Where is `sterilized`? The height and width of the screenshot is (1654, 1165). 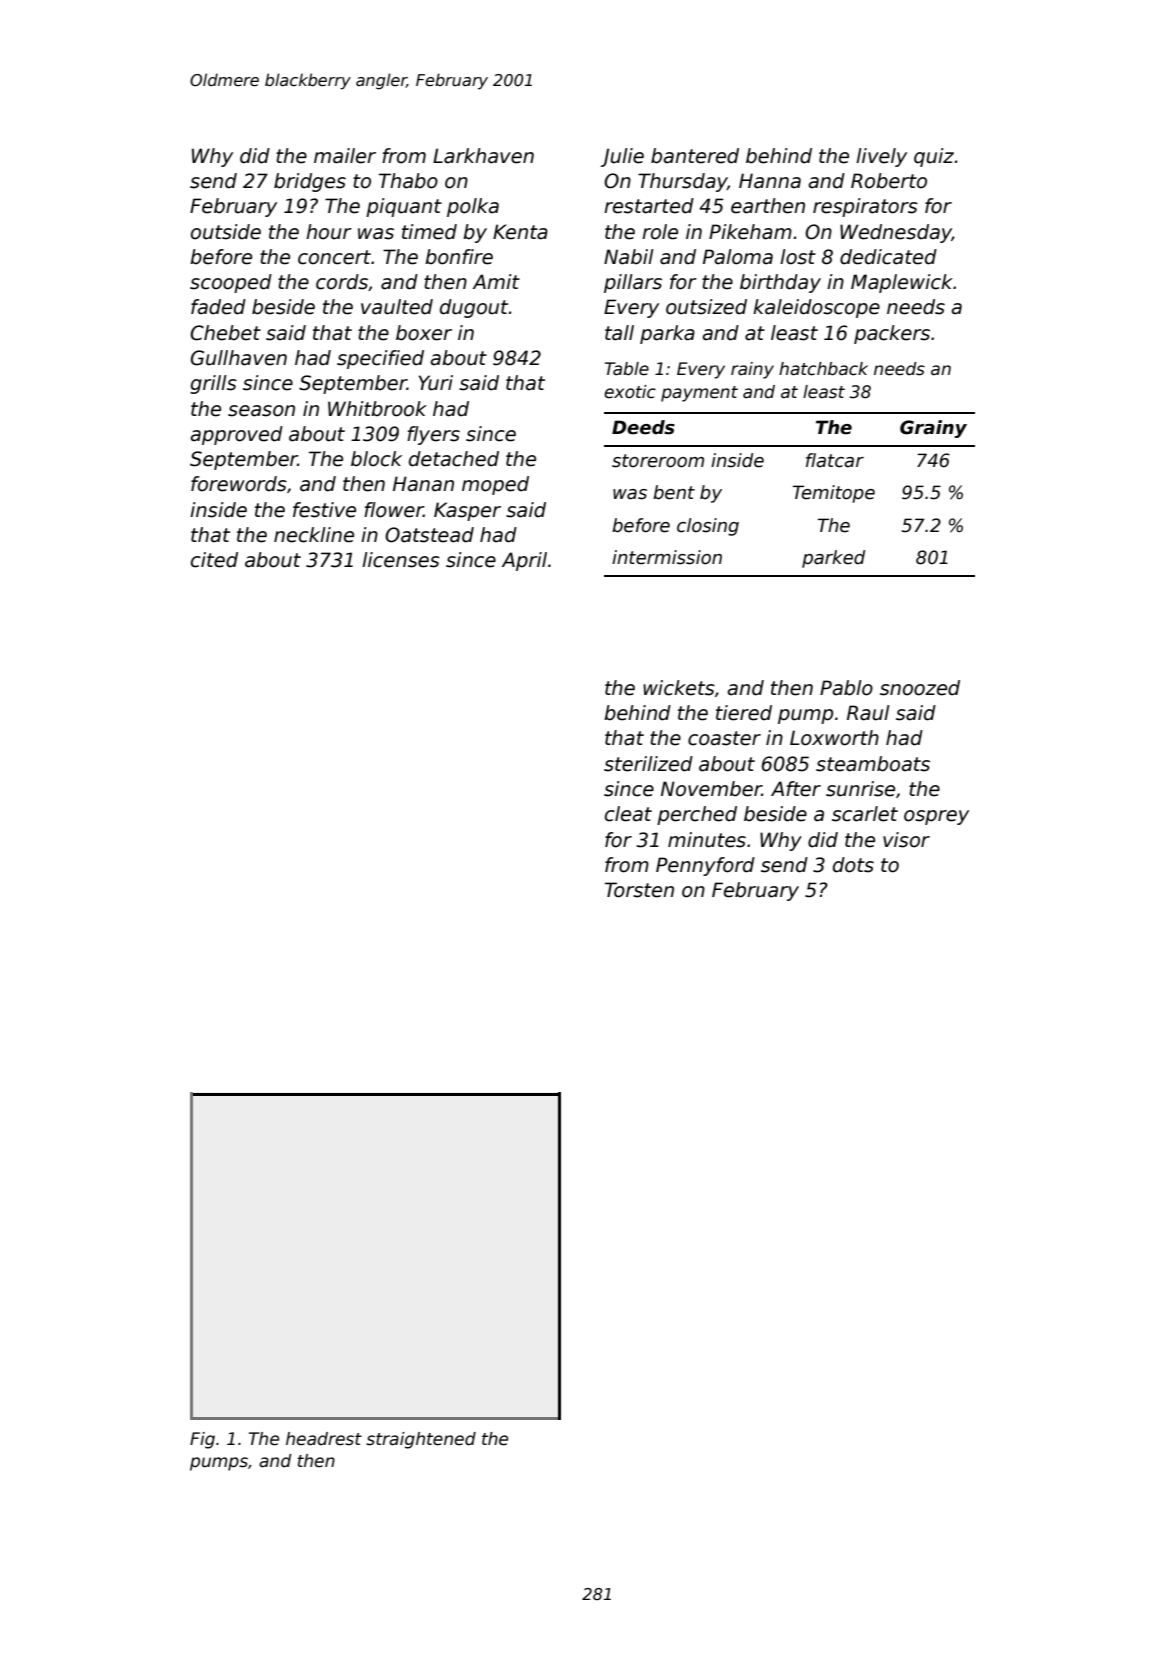
sterilized is located at coordinates (648, 764).
